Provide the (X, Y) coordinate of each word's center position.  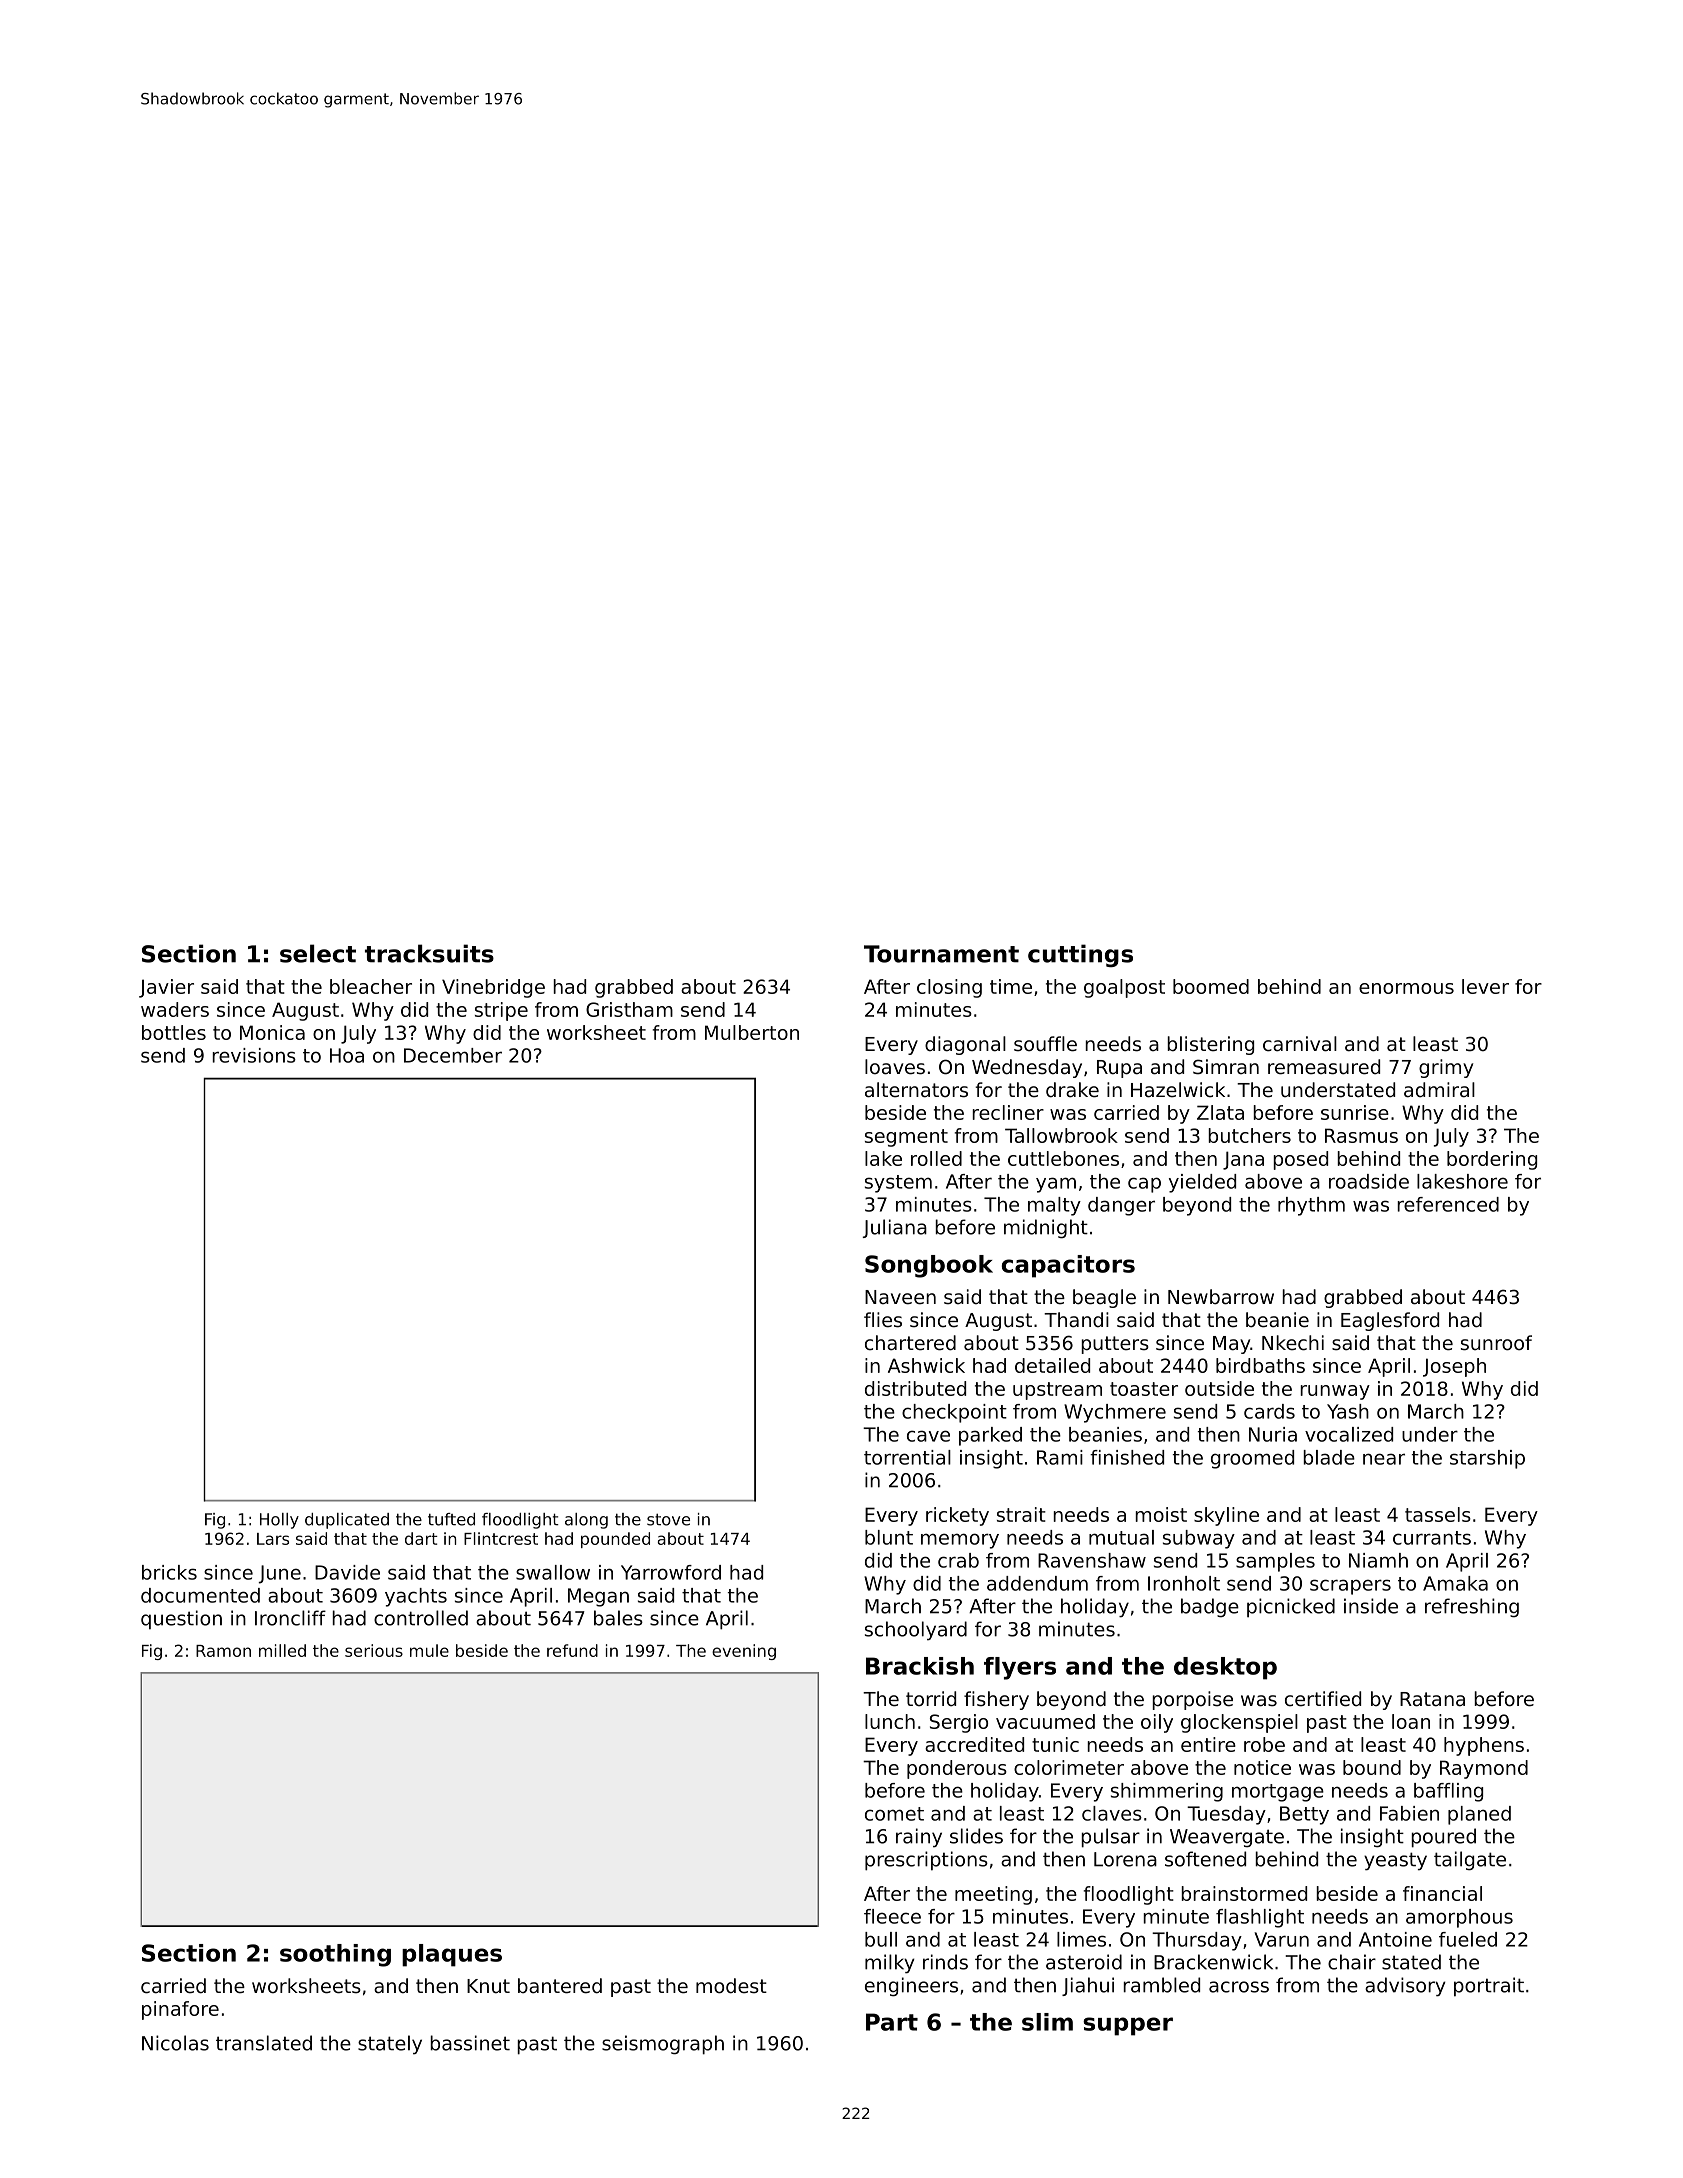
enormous (1406, 988)
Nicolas (175, 2043)
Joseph (1454, 1367)
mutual (1121, 1537)
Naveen (900, 1297)
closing (949, 988)
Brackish (920, 1666)
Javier (166, 988)
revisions (254, 1055)
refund (572, 1650)
